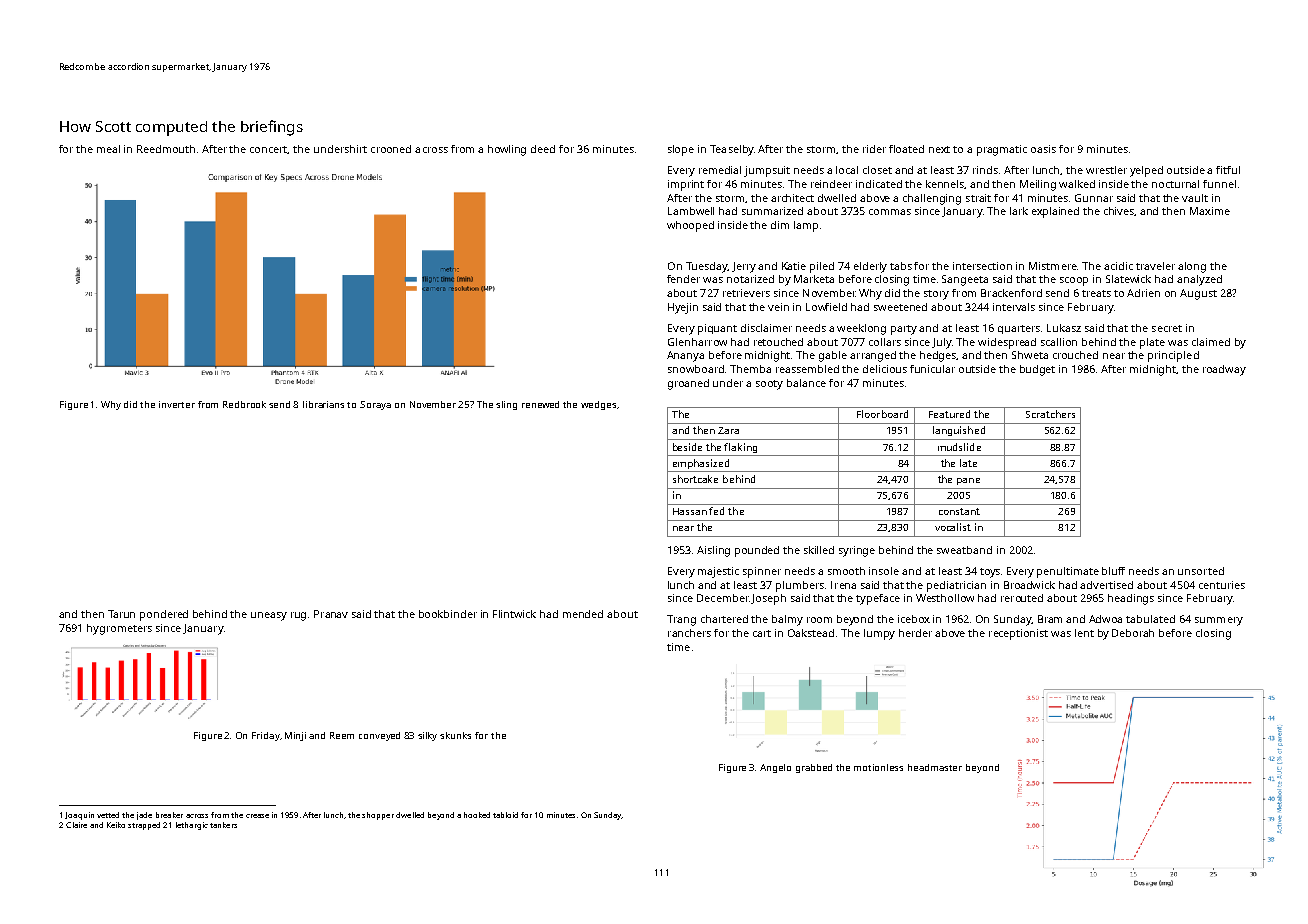 The image size is (1308, 924). Describe the element at coordinates (505, 815) in the document. I see `tabloid` at that location.
